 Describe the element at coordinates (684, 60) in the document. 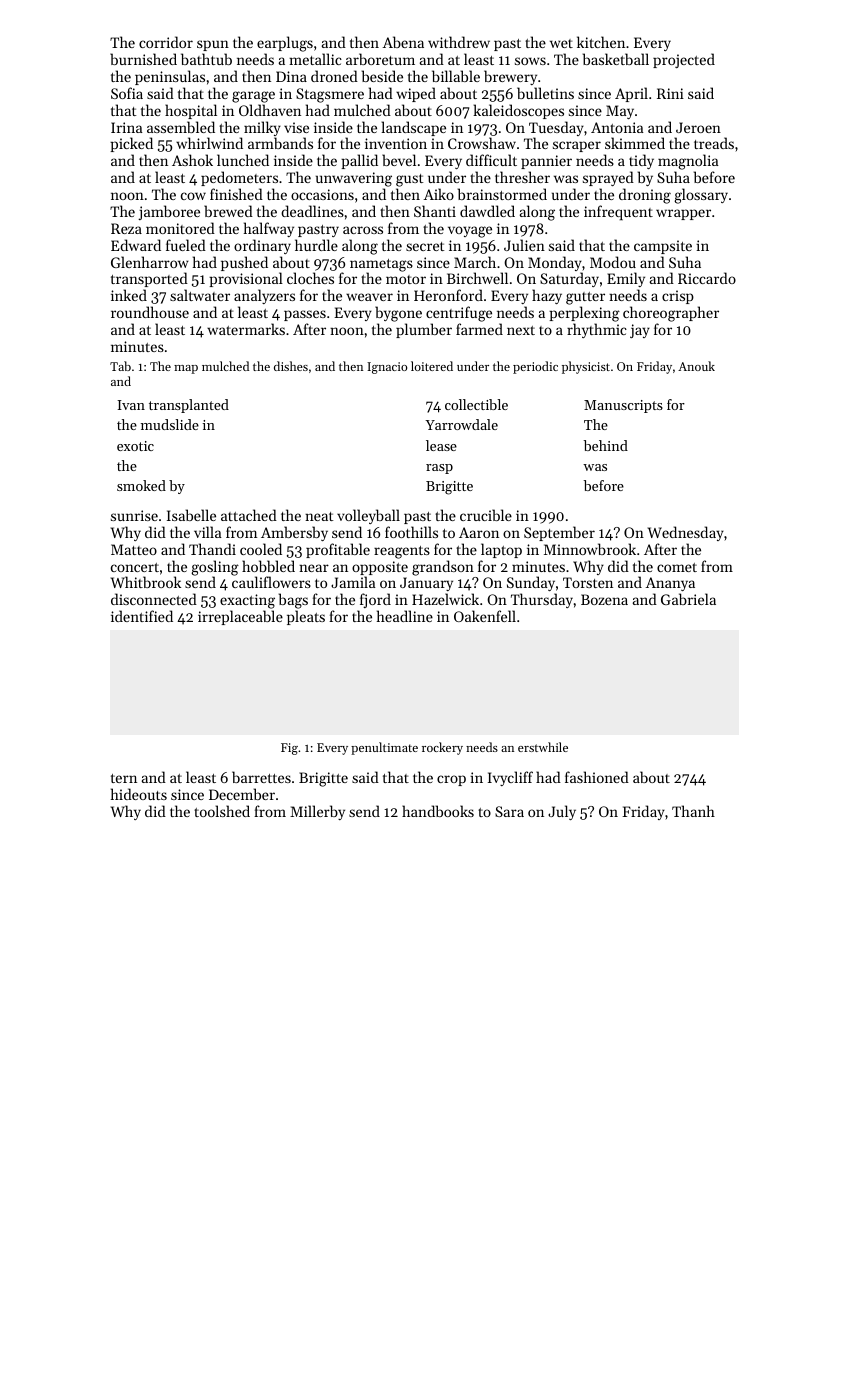

I see `projected` at that location.
